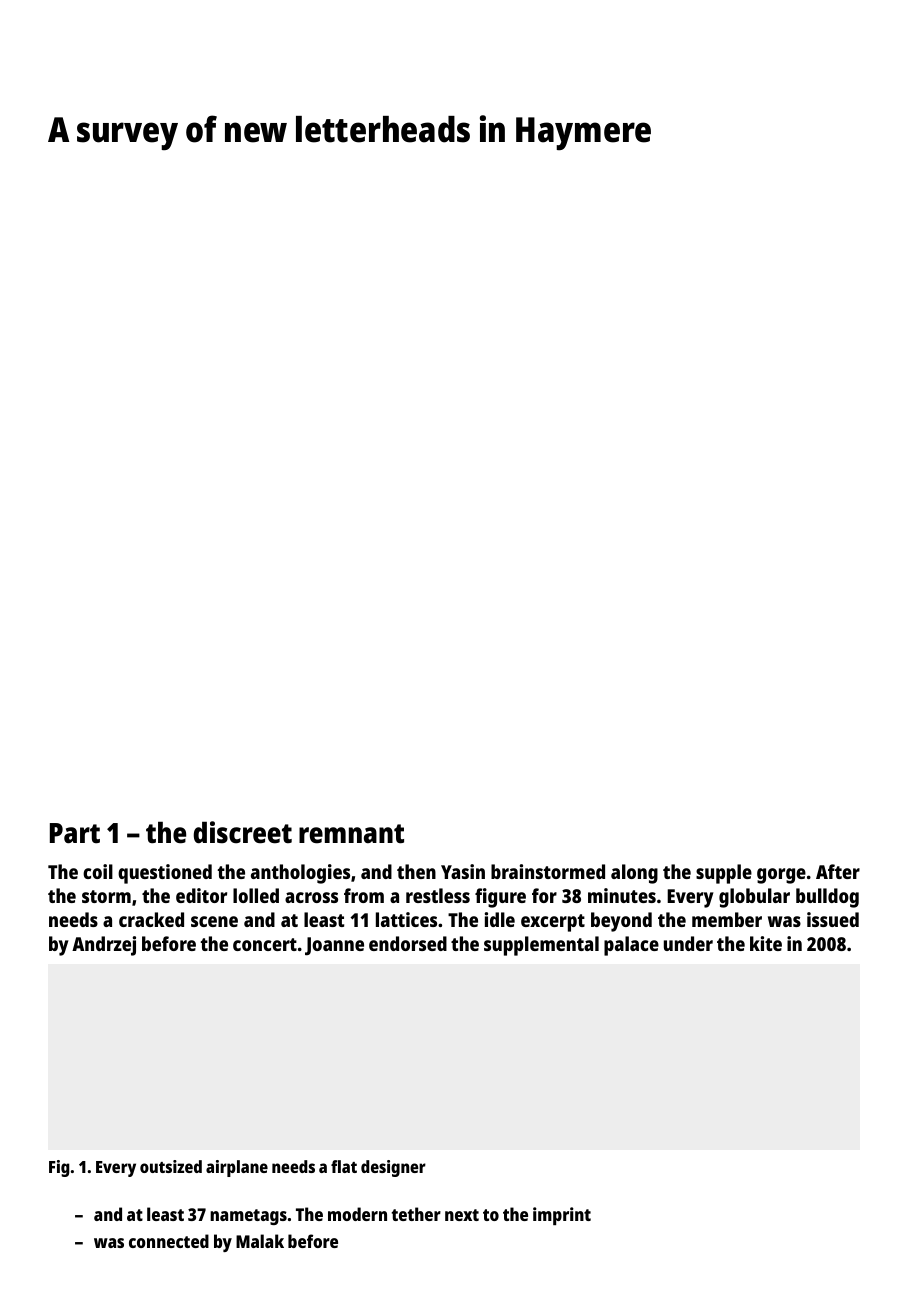 The width and height of the screenshot is (908, 1316). I want to click on connected, so click(169, 1241).
